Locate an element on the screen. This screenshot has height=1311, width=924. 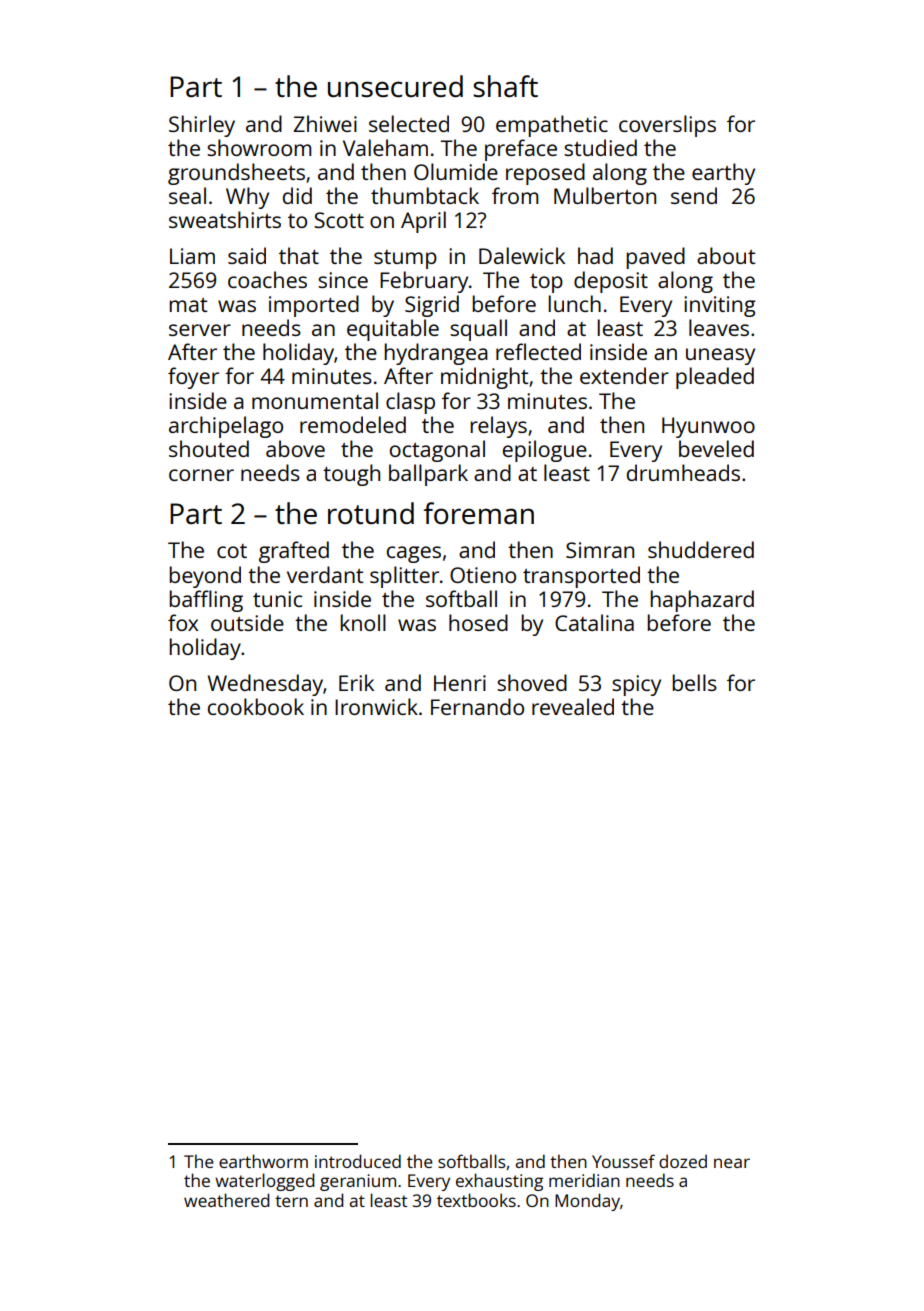
Fernando is located at coordinates (477, 706).
